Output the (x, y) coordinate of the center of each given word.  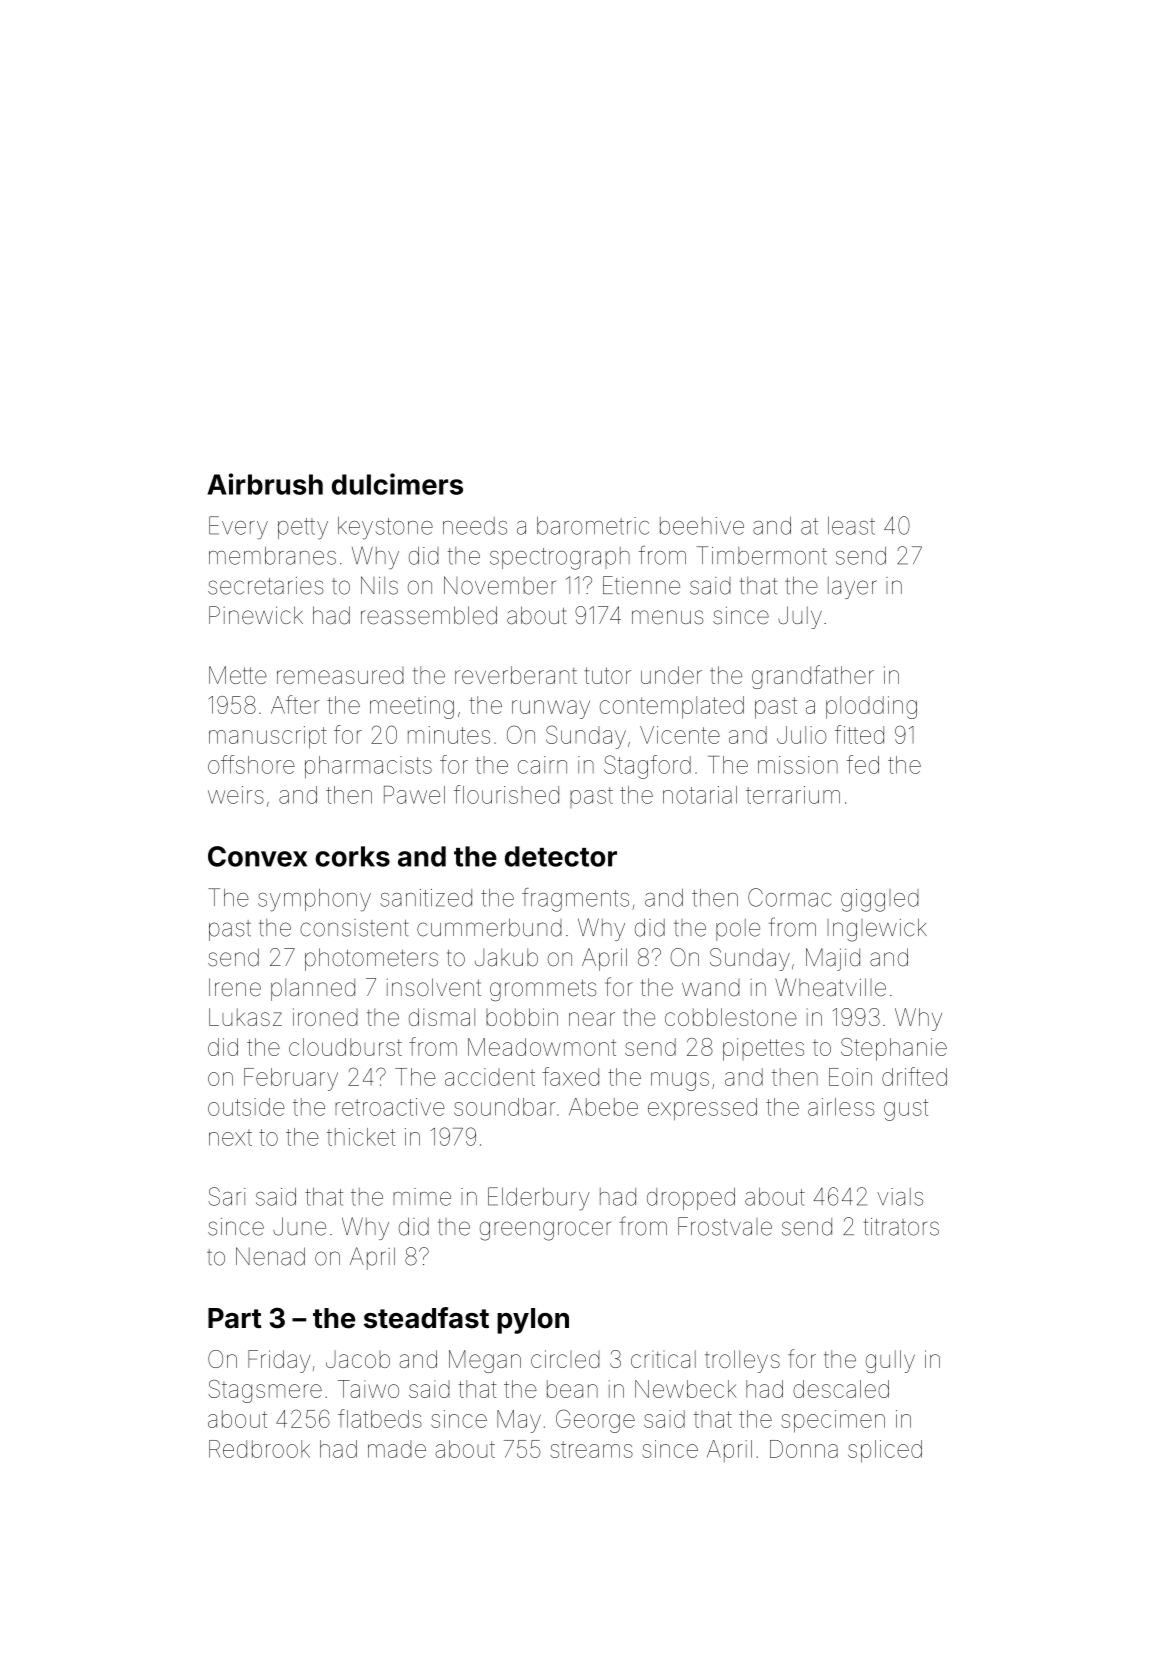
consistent (354, 928)
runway (551, 709)
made (397, 1449)
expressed (702, 1109)
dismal (442, 1017)
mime (422, 1197)
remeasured (340, 675)
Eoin (850, 1077)
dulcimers (397, 484)
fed (863, 764)
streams (592, 1449)
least (851, 526)
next (230, 1137)
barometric (593, 526)
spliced (885, 1451)
